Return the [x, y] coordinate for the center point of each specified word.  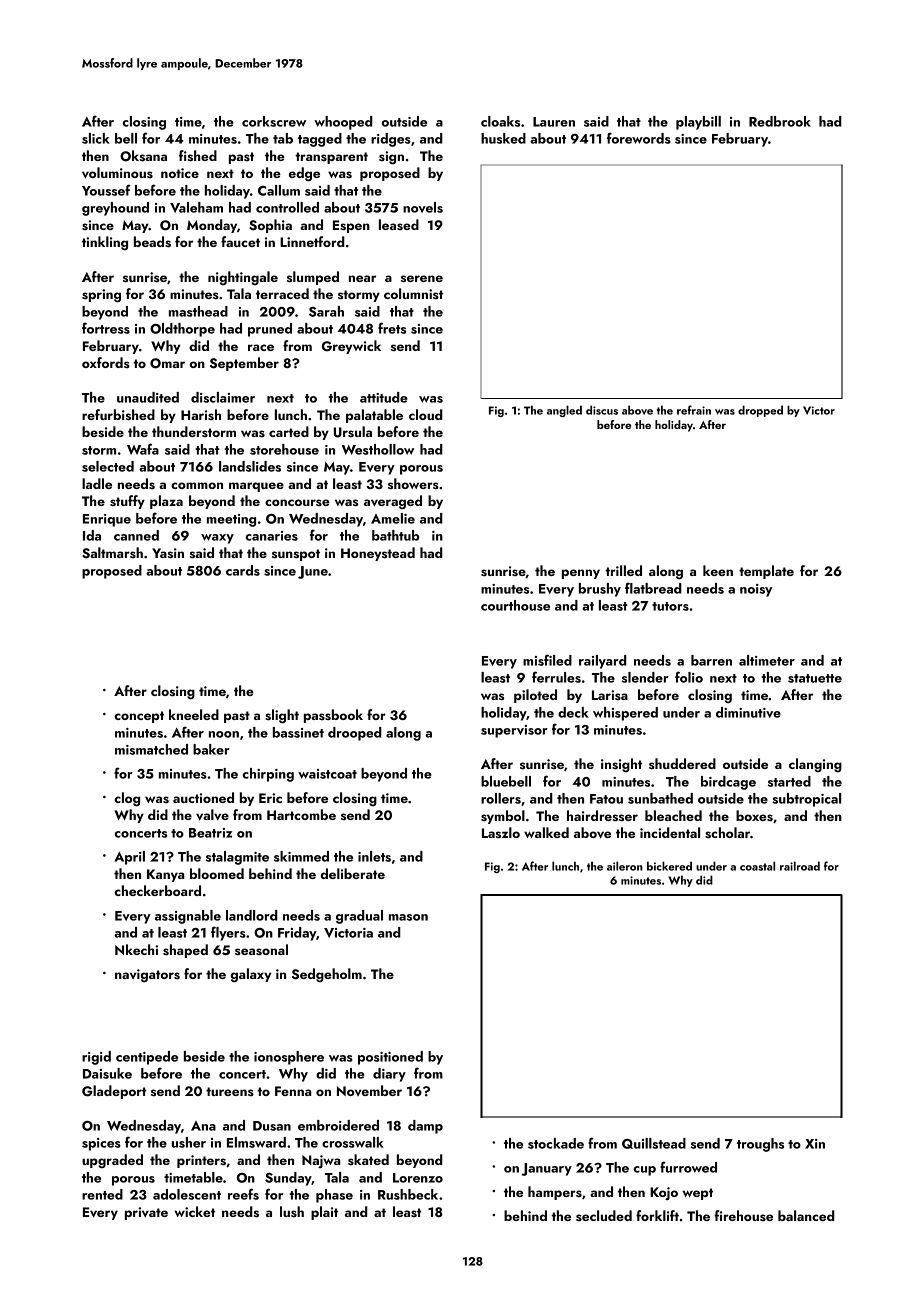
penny [581, 574]
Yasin [168, 553]
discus [602, 410]
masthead [198, 311]
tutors [670, 606]
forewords [639, 138]
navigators [147, 976]
